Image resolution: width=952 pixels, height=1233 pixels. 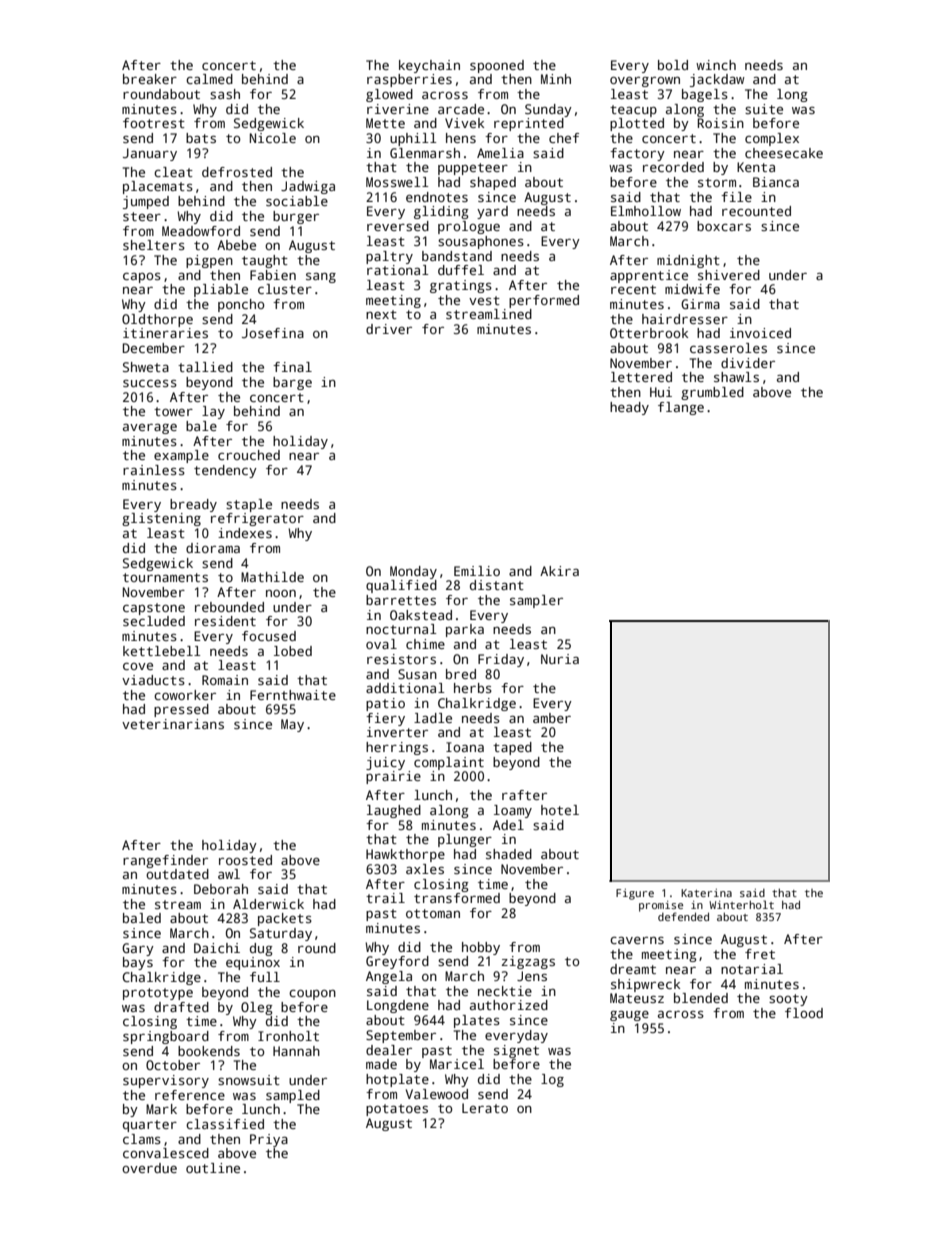 I want to click on Lerato, so click(x=485, y=1108).
